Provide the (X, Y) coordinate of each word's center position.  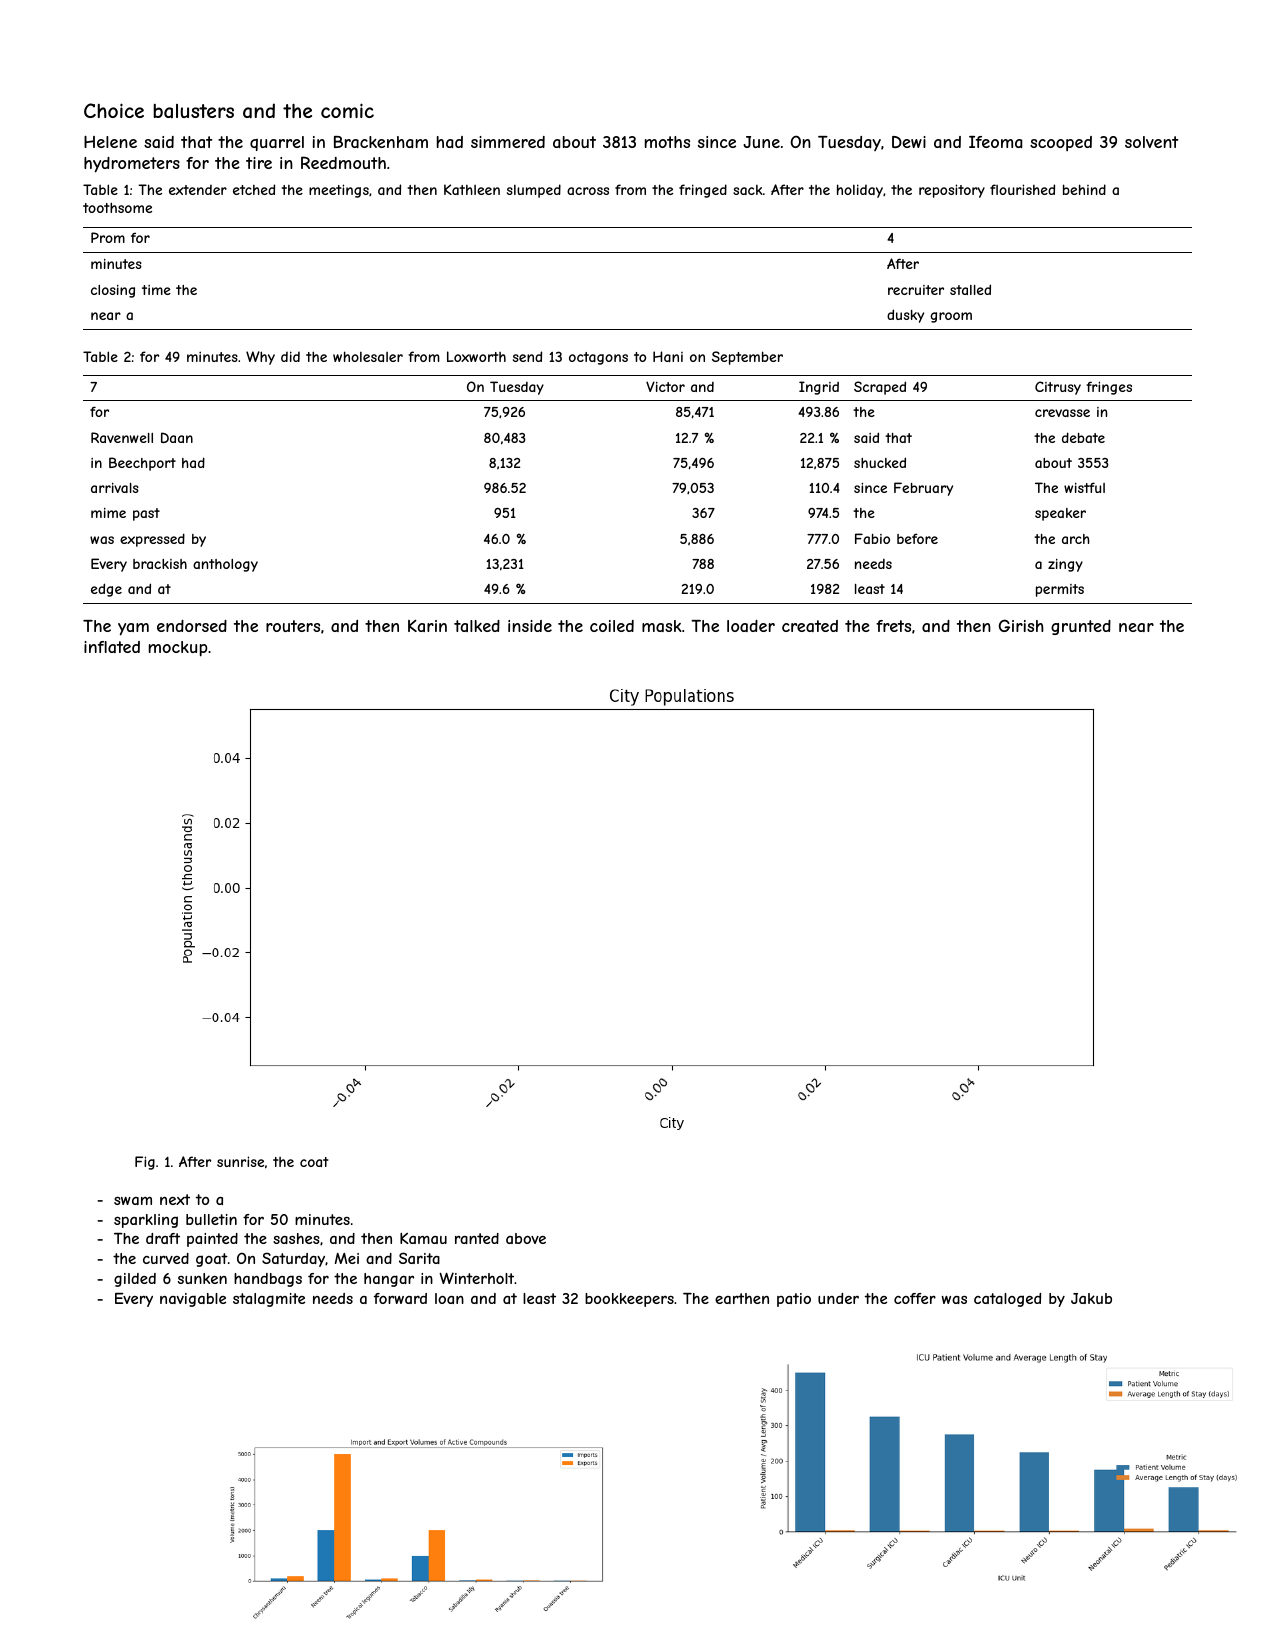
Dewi (909, 142)
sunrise (240, 1161)
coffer (915, 1298)
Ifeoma (995, 142)
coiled (612, 626)
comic (347, 110)
